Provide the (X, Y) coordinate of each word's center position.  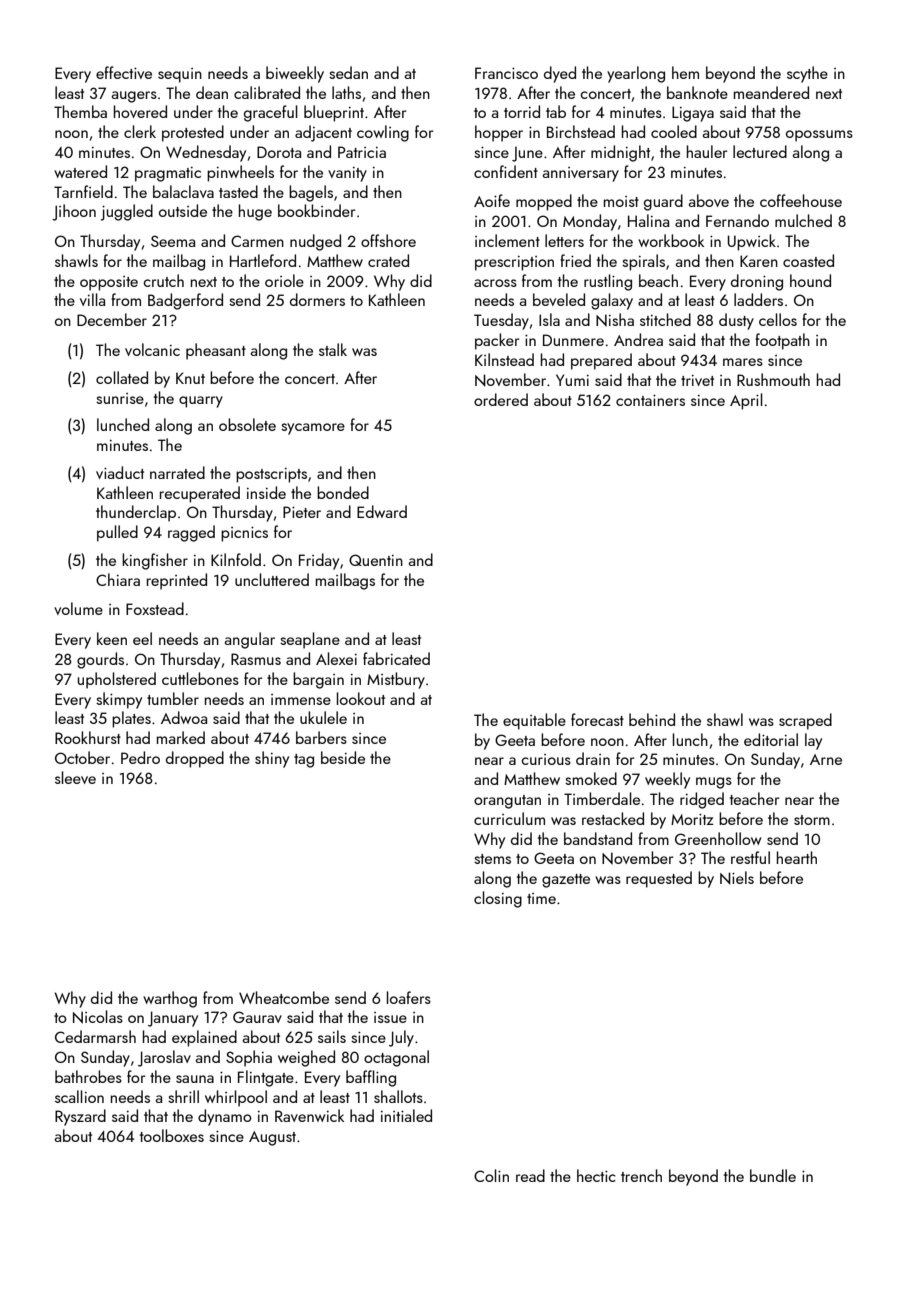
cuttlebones (200, 678)
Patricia (362, 152)
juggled (127, 212)
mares (743, 362)
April (746, 401)
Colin (491, 1175)
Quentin (376, 560)
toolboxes (172, 1135)
